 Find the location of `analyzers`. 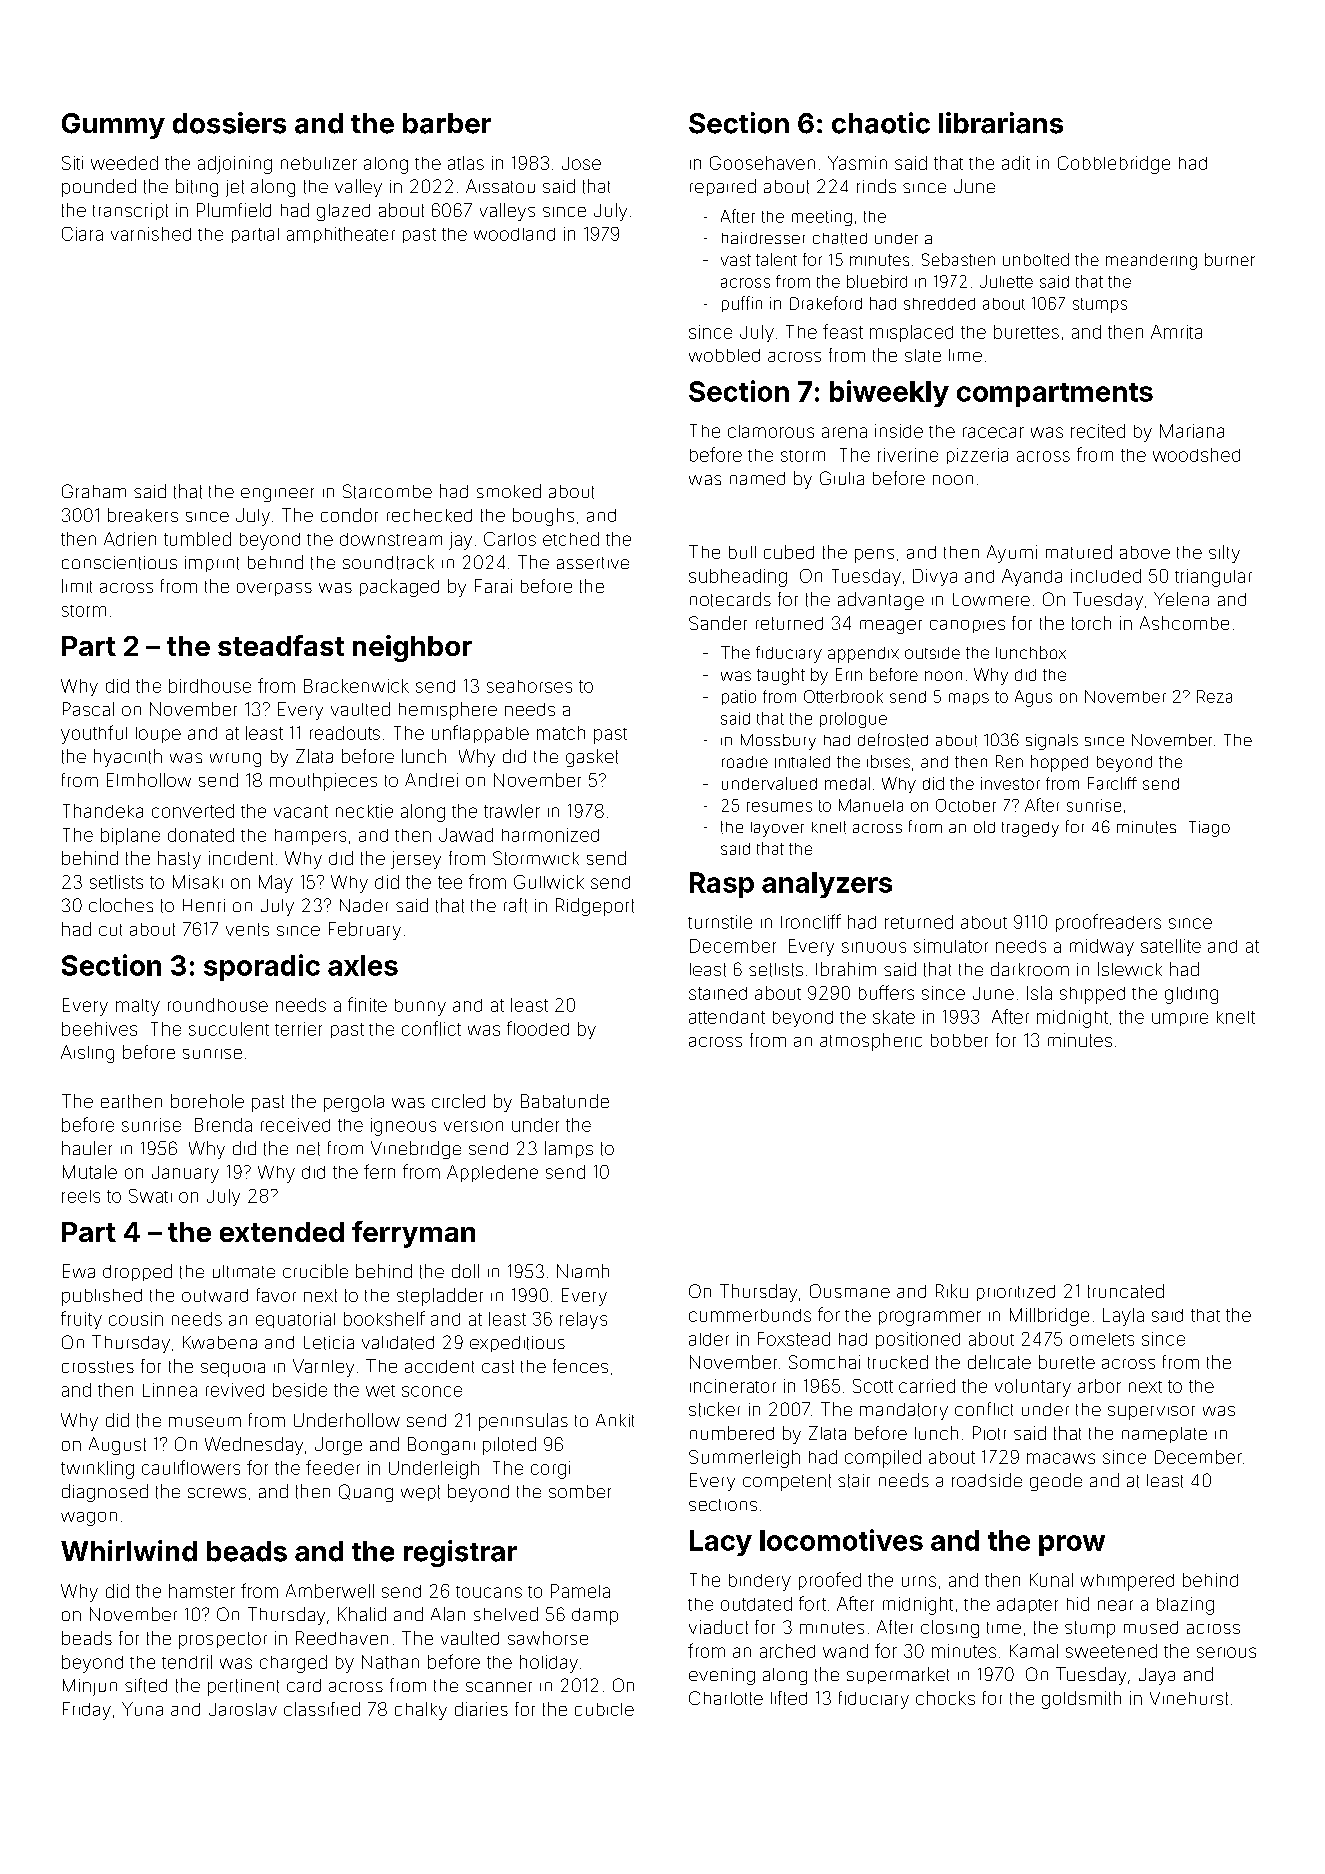

analyzers is located at coordinates (827, 885).
